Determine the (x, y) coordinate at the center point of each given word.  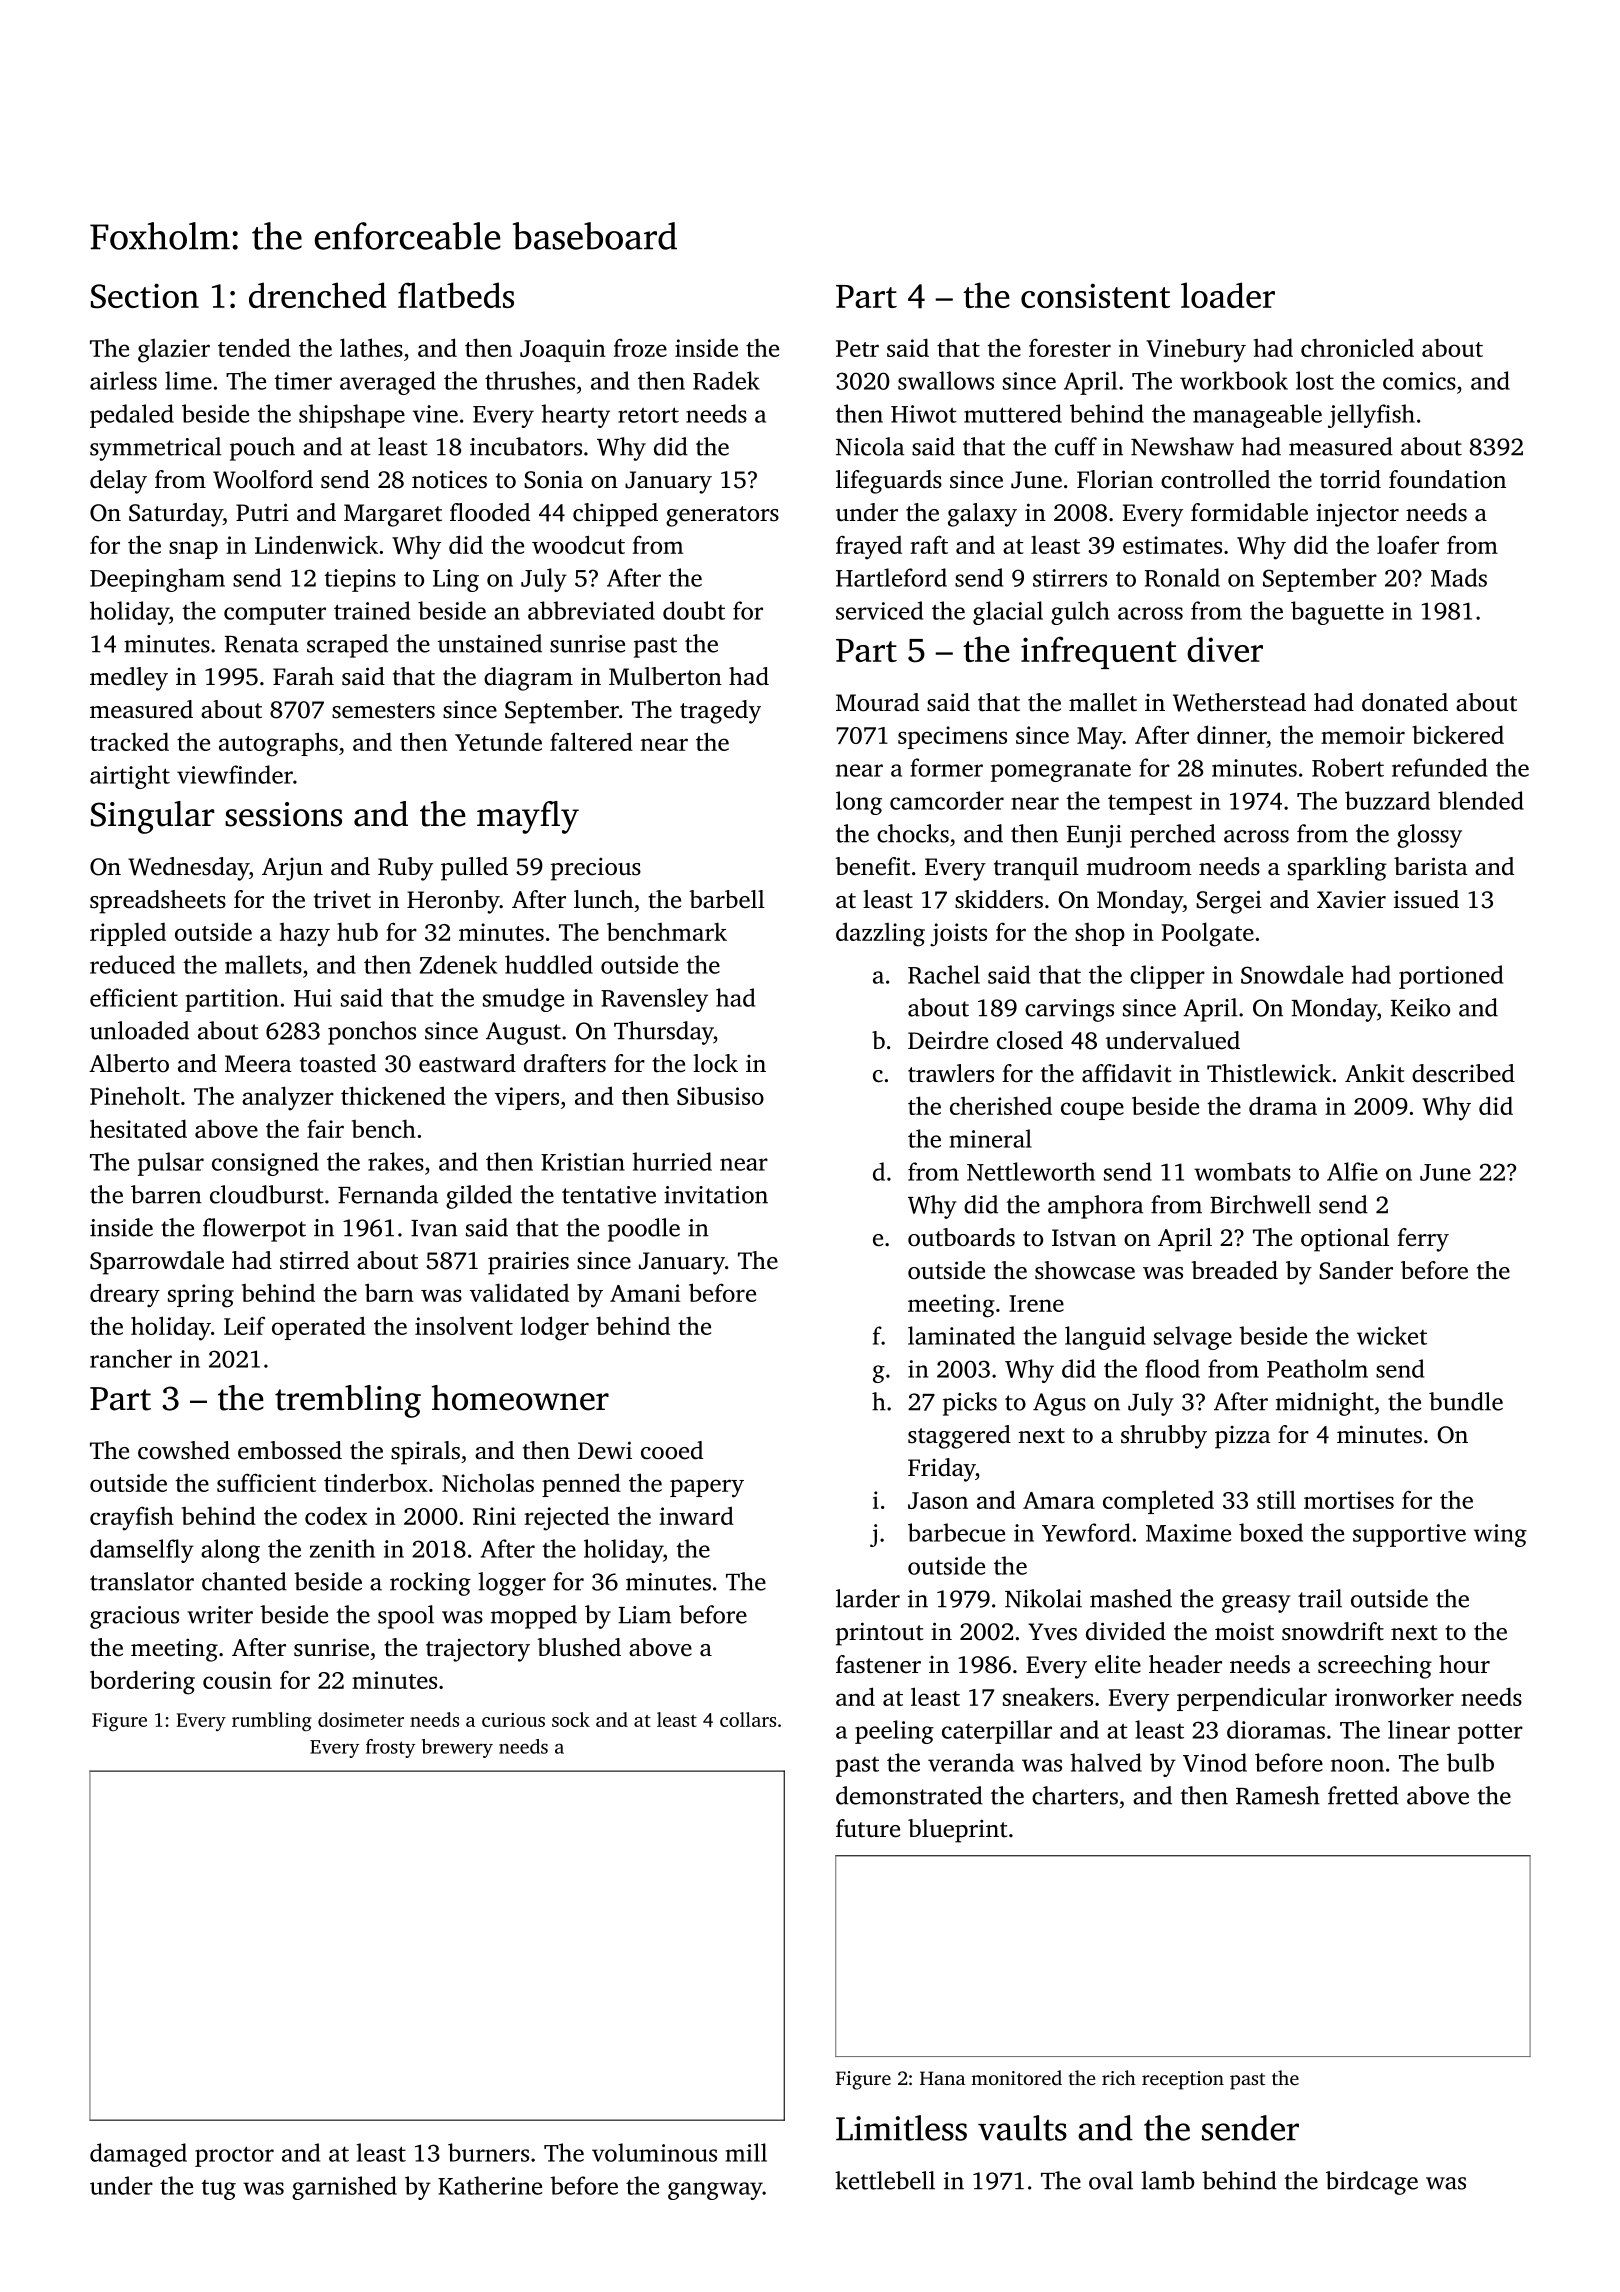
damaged (138, 2155)
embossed (290, 1450)
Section (145, 296)
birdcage (1372, 2183)
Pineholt (135, 1095)
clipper (1167, 977)
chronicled (1357, 347)
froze (640, 347)
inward (696, 1515)
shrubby (1164, 1437)
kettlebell (885, 2180)
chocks (913, 833)
